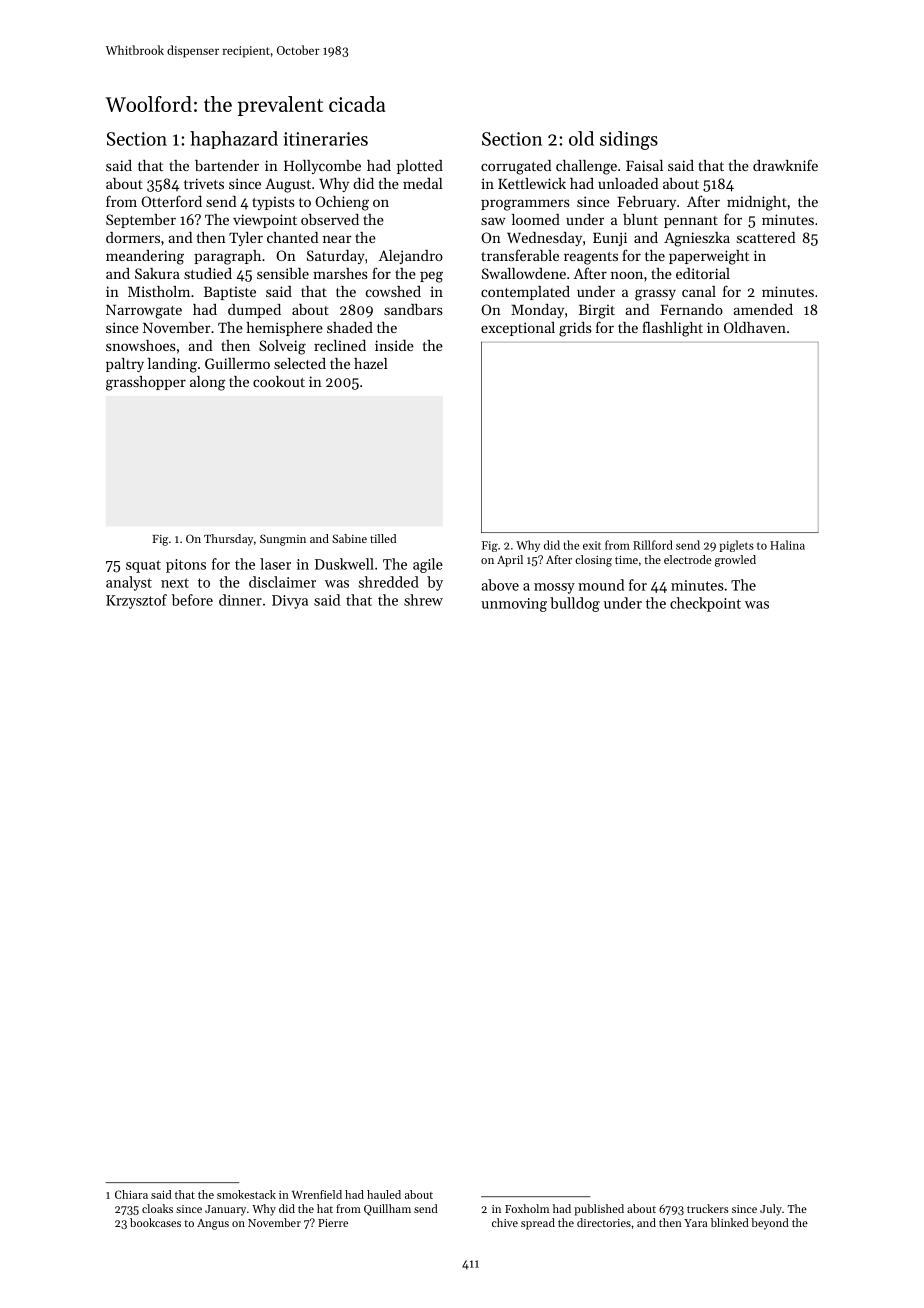  What do you see at coordinates (246, 1194) in the page?
I see `smokestack` at bounding box center [246, 1194].
